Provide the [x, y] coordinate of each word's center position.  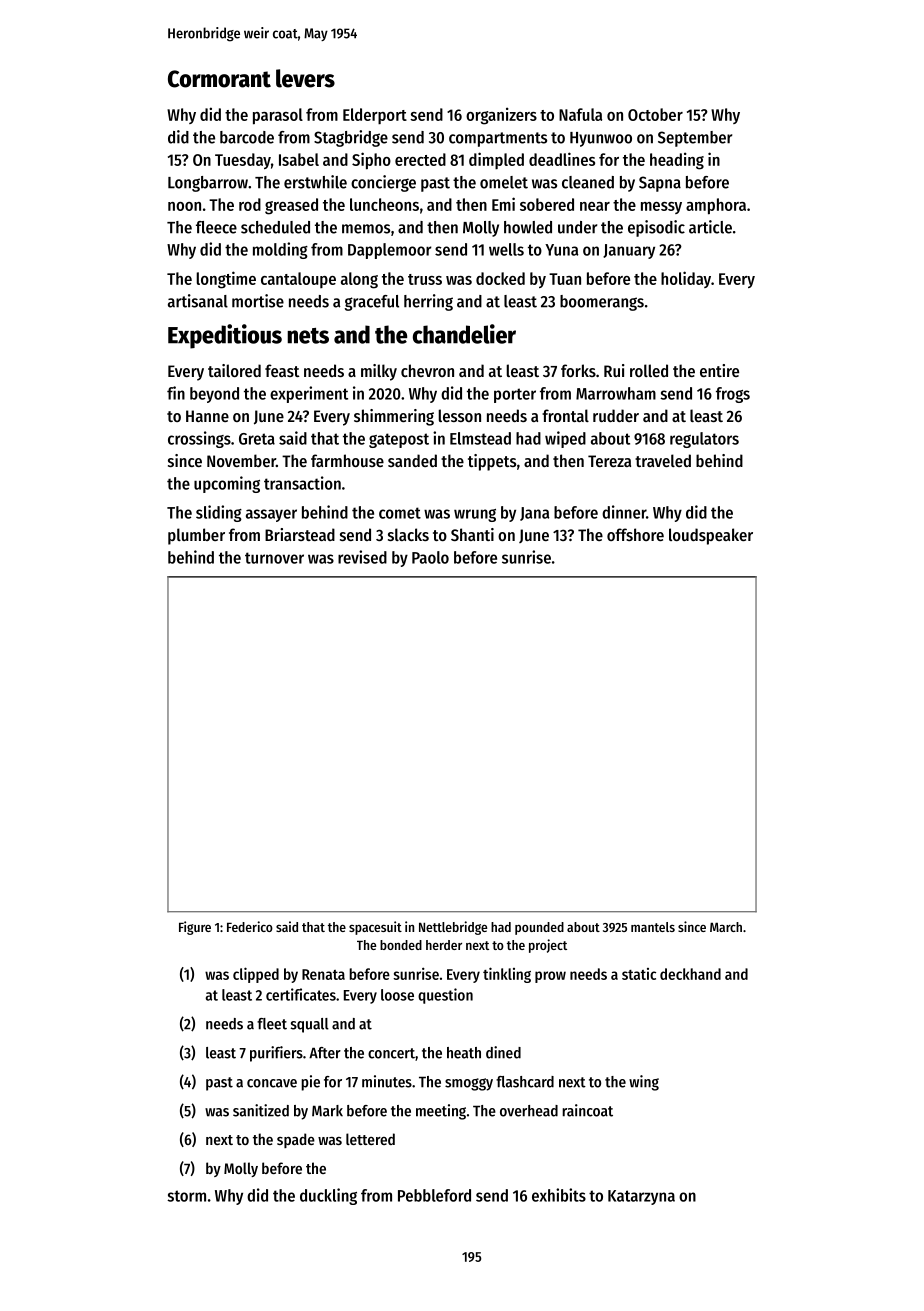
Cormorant [219, 79]
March [726, 927]
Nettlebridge [453, 928]
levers [305, 78]
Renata [323, 974]
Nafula [580, 114]
